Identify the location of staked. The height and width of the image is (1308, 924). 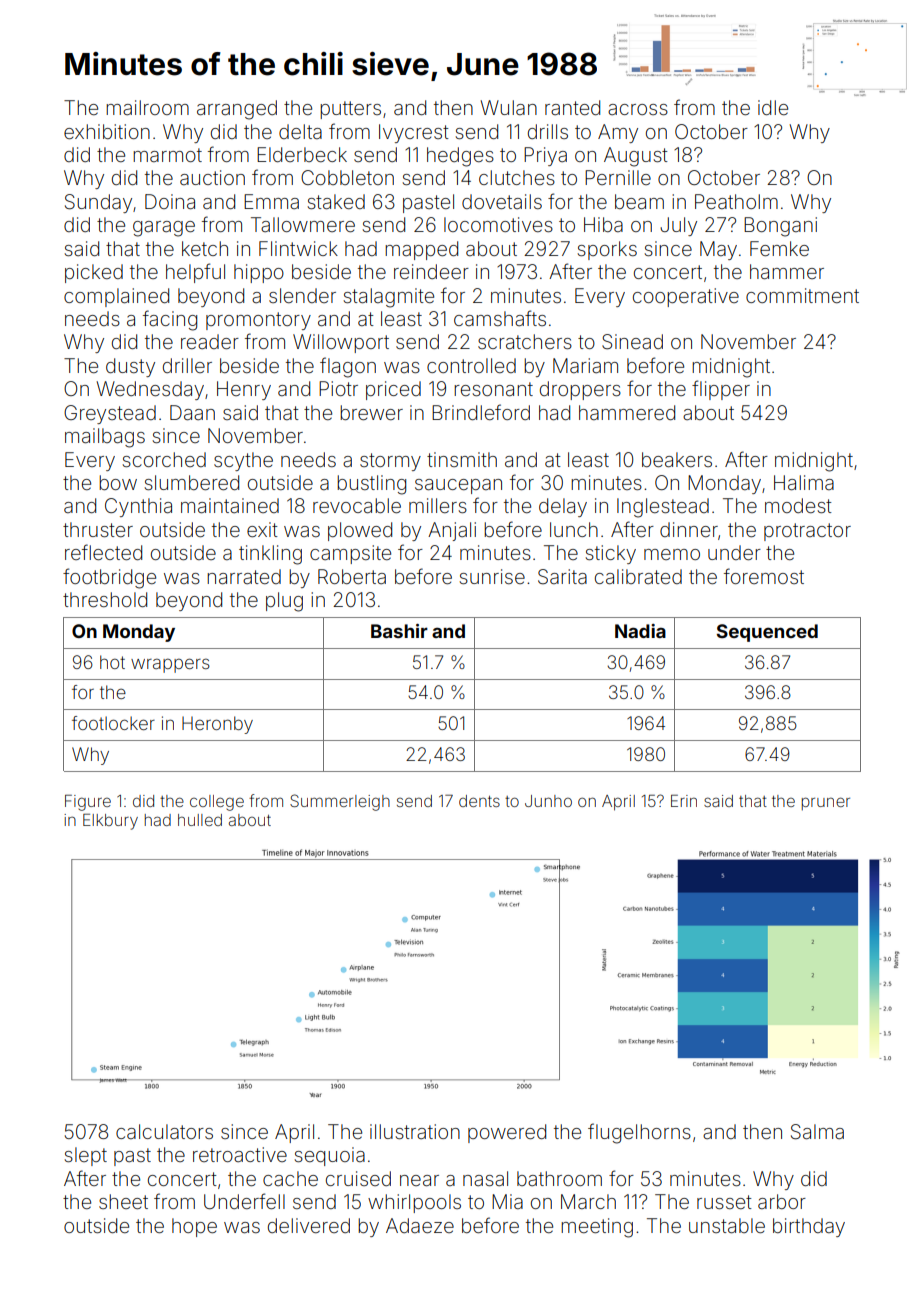
(336, 201).
